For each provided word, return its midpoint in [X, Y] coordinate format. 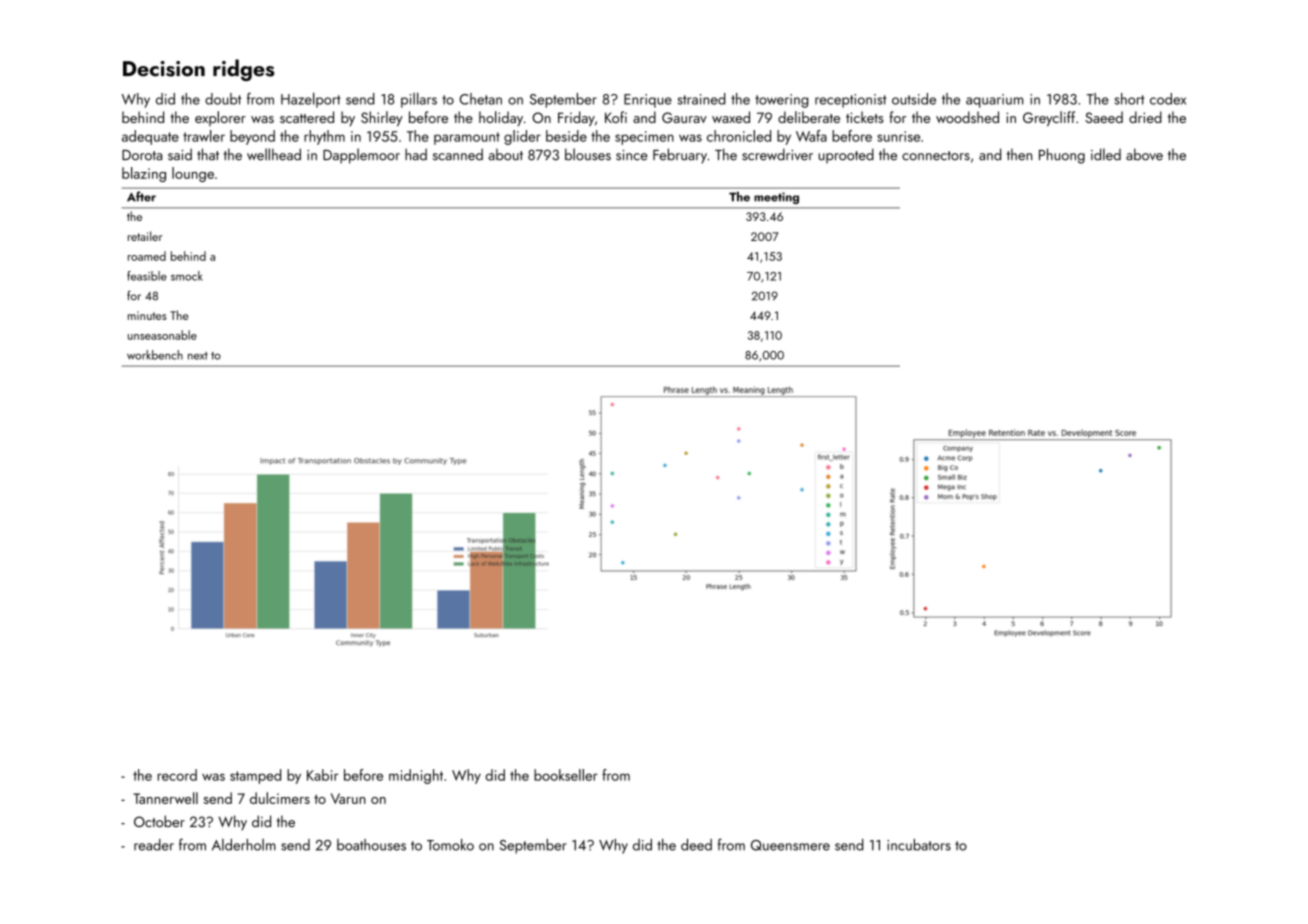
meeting [776, 198]
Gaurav [684, 117]
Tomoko [450, 845]
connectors [936, 156]
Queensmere [790, 845]
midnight [416, 776]
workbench [155, 355]
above [1144, 154]
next [198, 356]
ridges [243, 70]
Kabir [322, 775]
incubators [919, 845]
